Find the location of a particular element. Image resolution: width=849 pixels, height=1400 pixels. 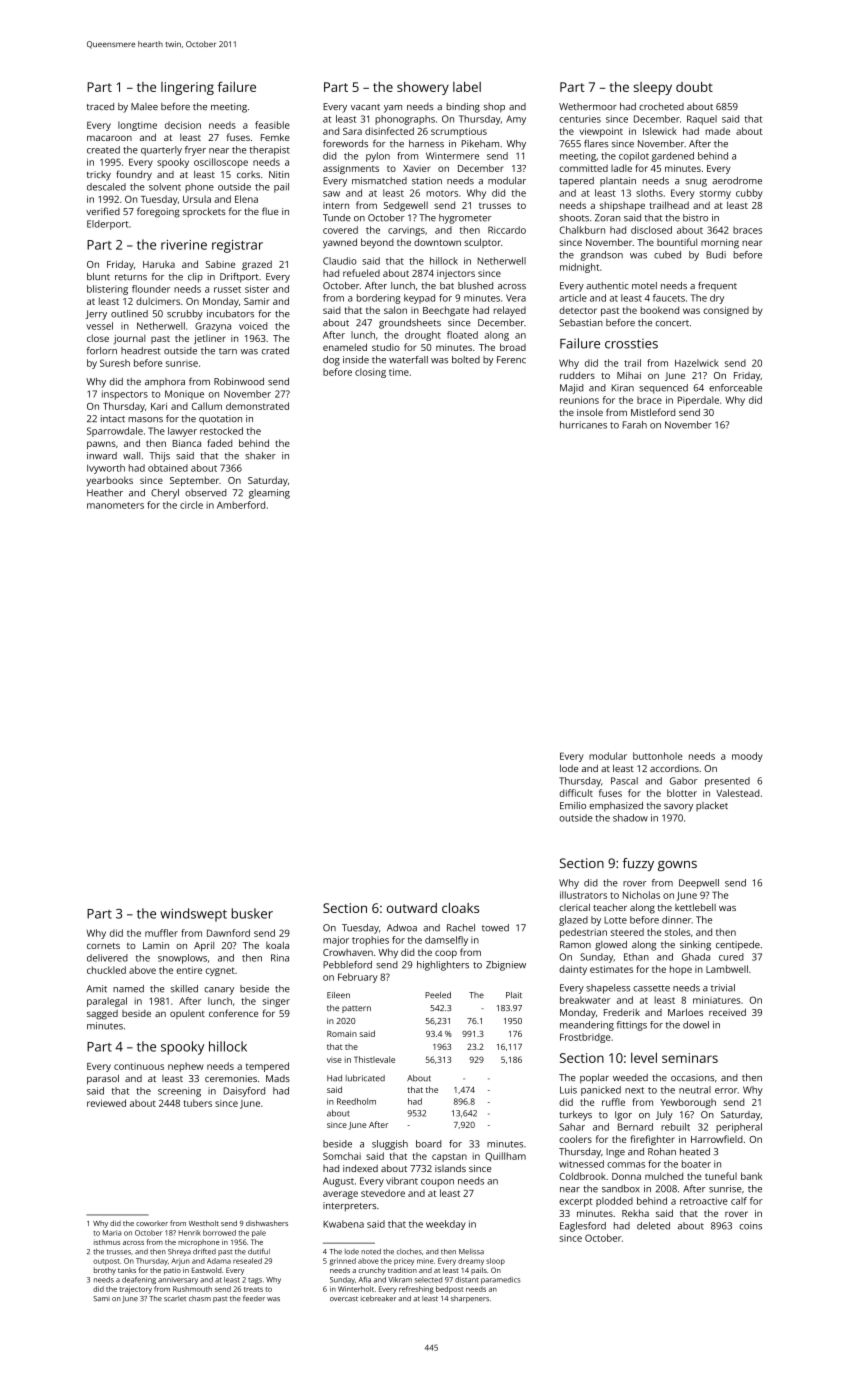

sagged is located at coordinates (102, 1015).
